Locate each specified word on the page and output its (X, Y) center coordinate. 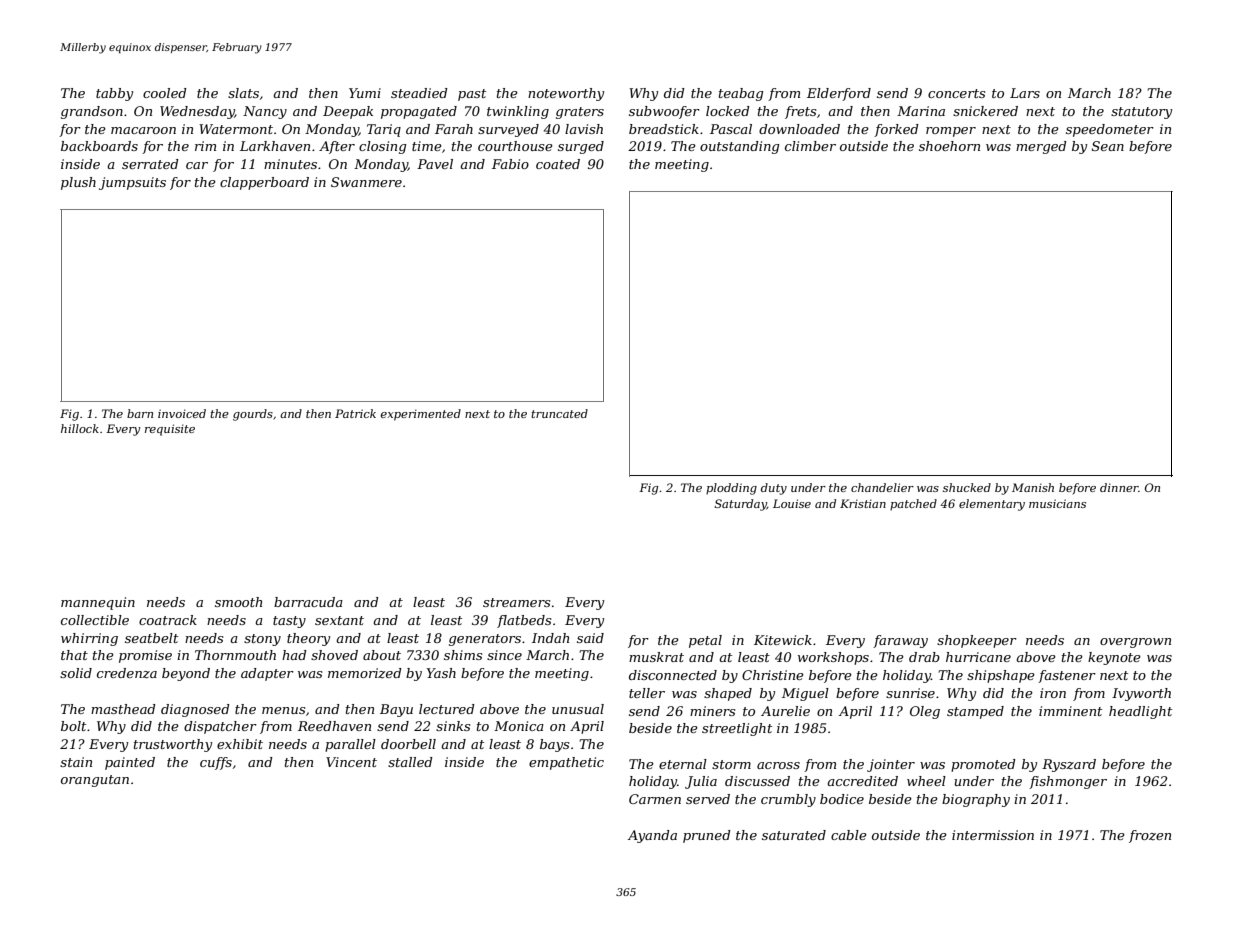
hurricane (978, 657)
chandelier (882, 487)
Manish (1033, 487)
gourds (253, 415)
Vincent (351, 762)
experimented (420, 415)
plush (78, 183)
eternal (683, 764)
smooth (238, 602)
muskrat (656, 657)
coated (558, 164)
